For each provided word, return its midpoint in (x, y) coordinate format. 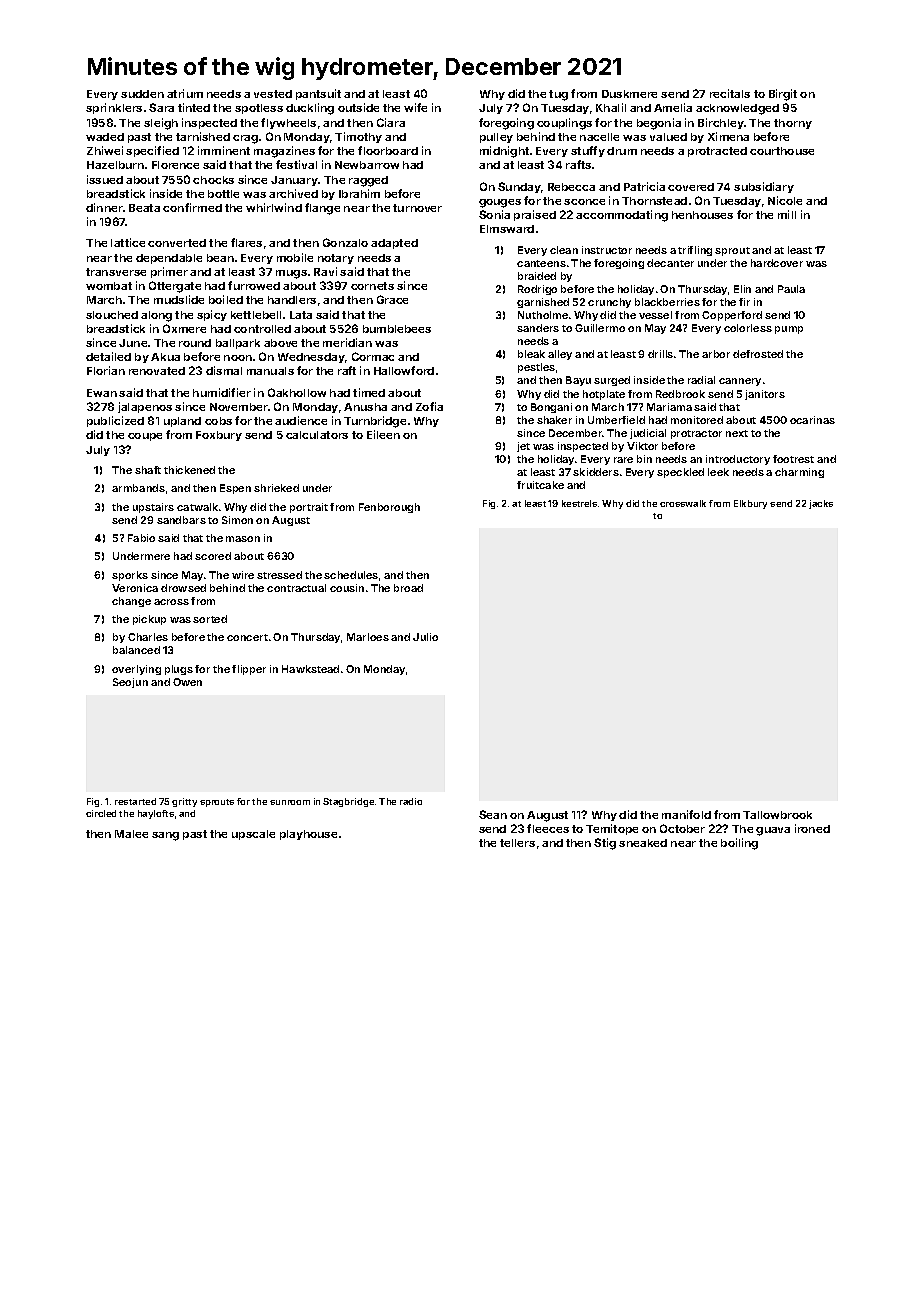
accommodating (622, 216)
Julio (425, 637)
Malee (131, 834)
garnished (543, 303)
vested (273, 94)
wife (415, 107)
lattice (128, 242)
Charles (148, 637)
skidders (596, 472)
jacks (821, 504)
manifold (686, 814)
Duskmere (629, 94)
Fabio (141, 538)
